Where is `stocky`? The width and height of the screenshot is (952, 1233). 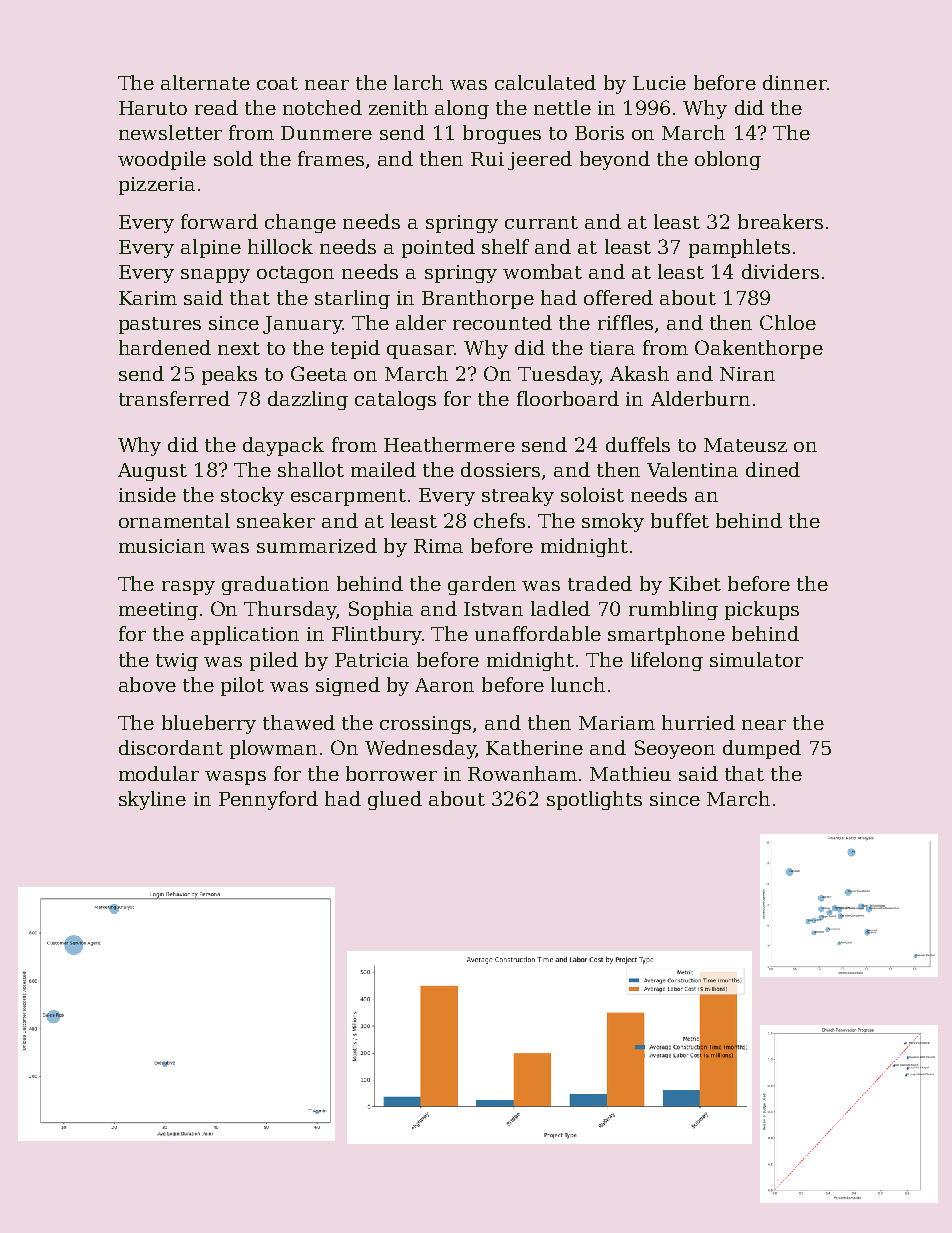 stocky is located at coordinates (252, 496).
